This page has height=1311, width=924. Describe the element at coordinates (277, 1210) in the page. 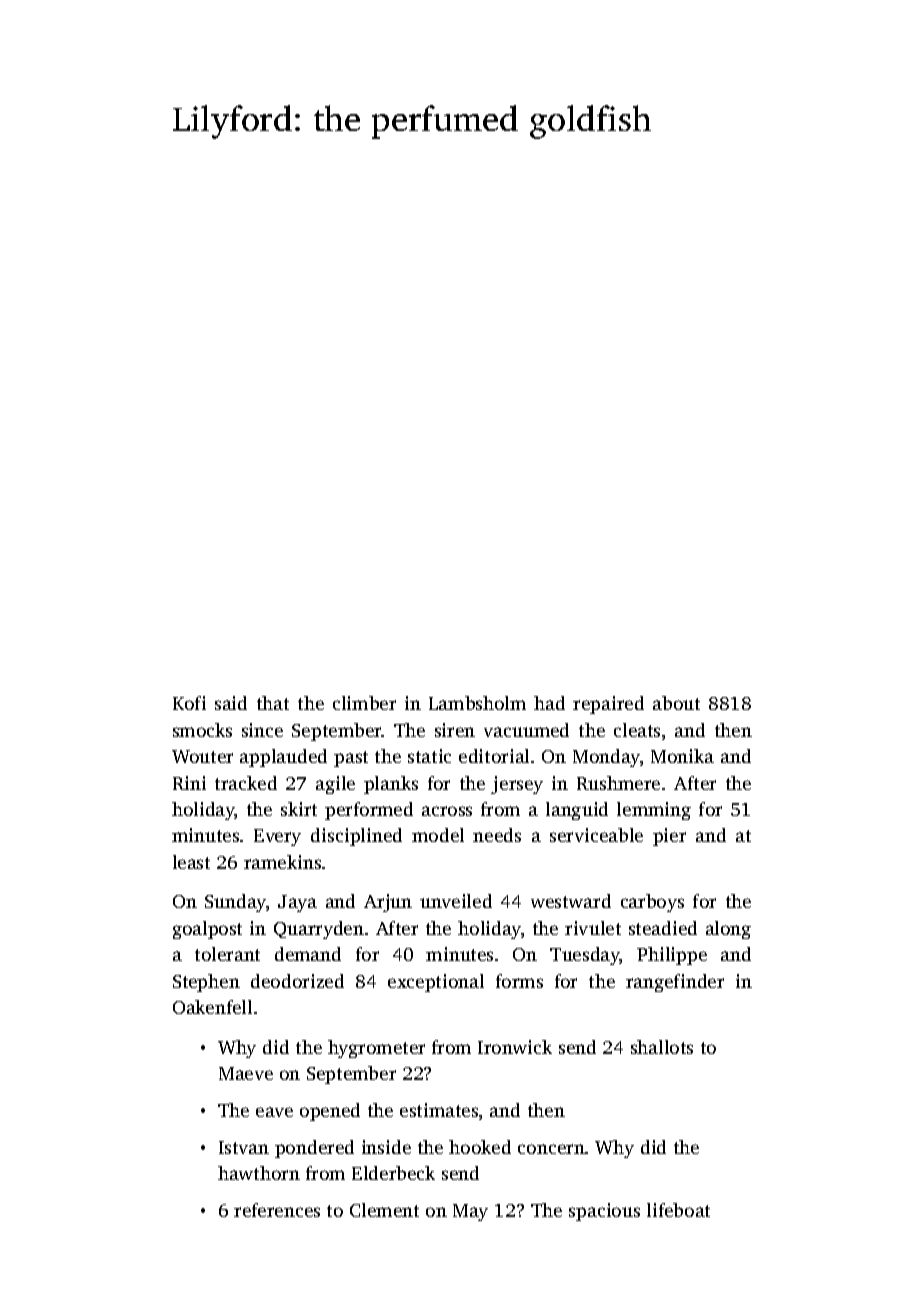

I see `references` at that location.
